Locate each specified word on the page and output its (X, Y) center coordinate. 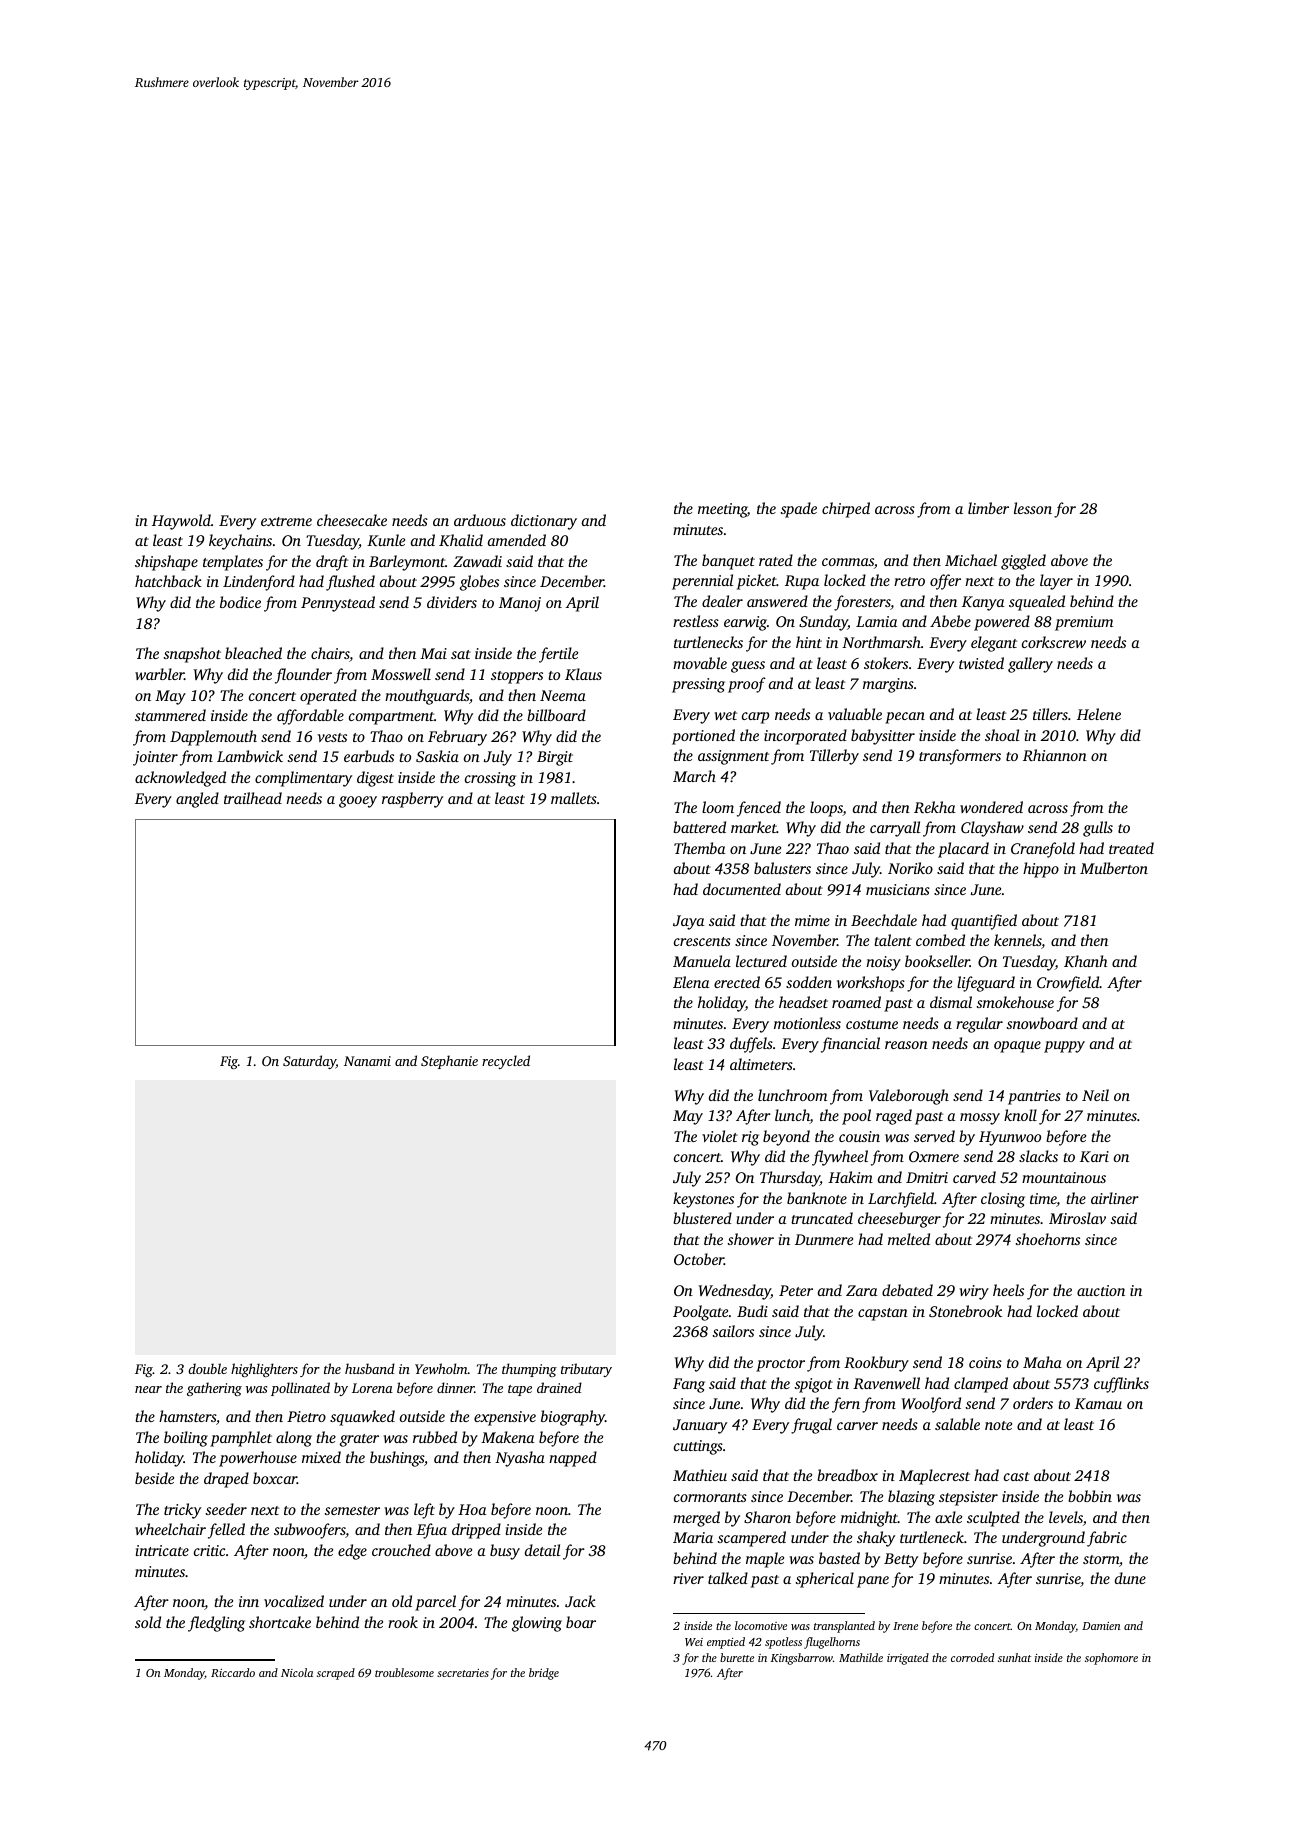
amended (517, 540)
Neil (1095, 1095)
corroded (972, 1657)
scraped (336, 1674)
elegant (994, 644)
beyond (786, 1138)
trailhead (253, 798)
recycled (506, 1062)
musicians (898, 889)
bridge (544, 1674)
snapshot (192, 655)
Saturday (309, 1062)
